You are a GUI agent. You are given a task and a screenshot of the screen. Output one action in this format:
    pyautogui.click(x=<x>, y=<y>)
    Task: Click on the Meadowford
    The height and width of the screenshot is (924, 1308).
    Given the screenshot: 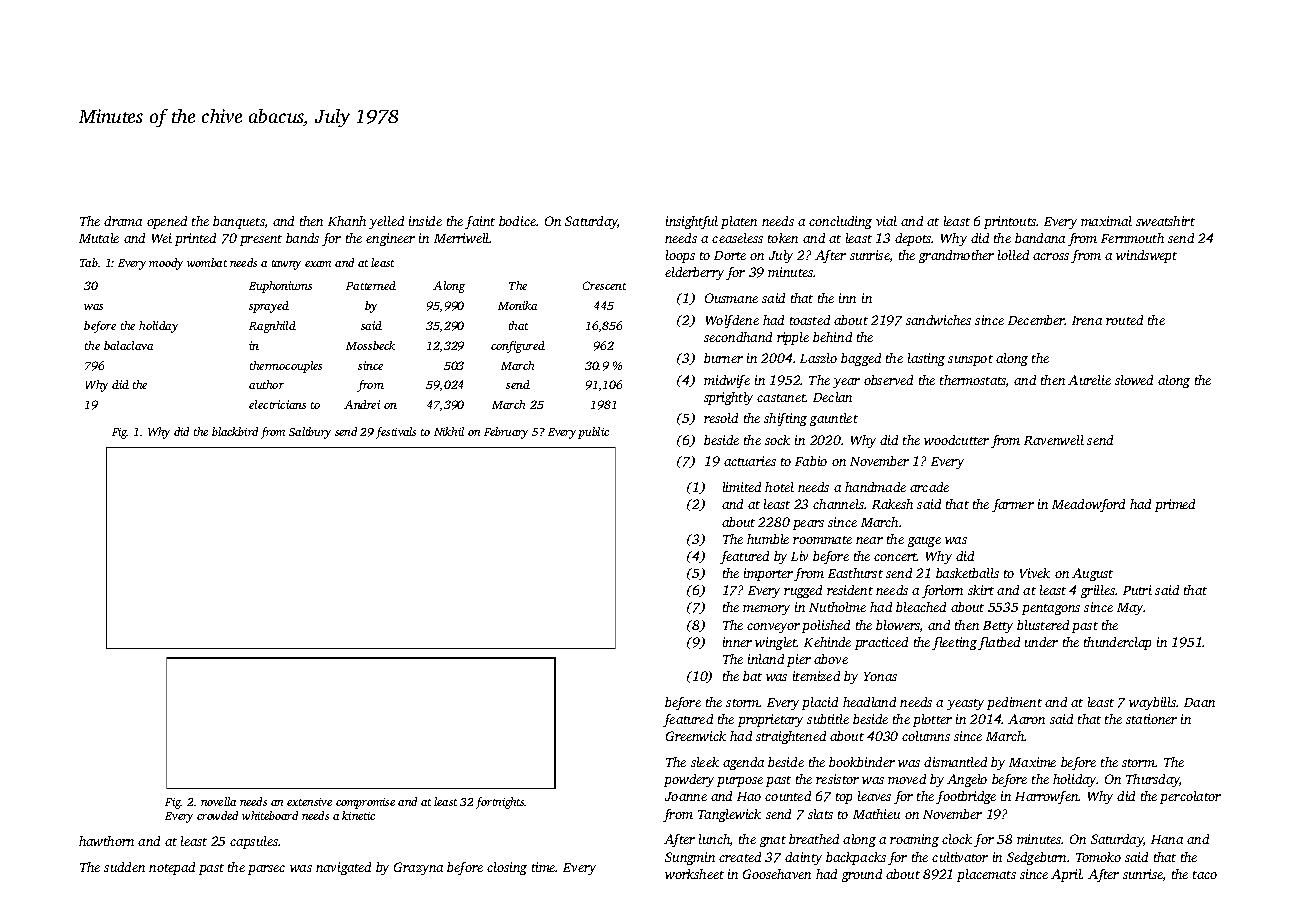 What is the action you would take?
    pyautogui.click(x=1088, y=505)
